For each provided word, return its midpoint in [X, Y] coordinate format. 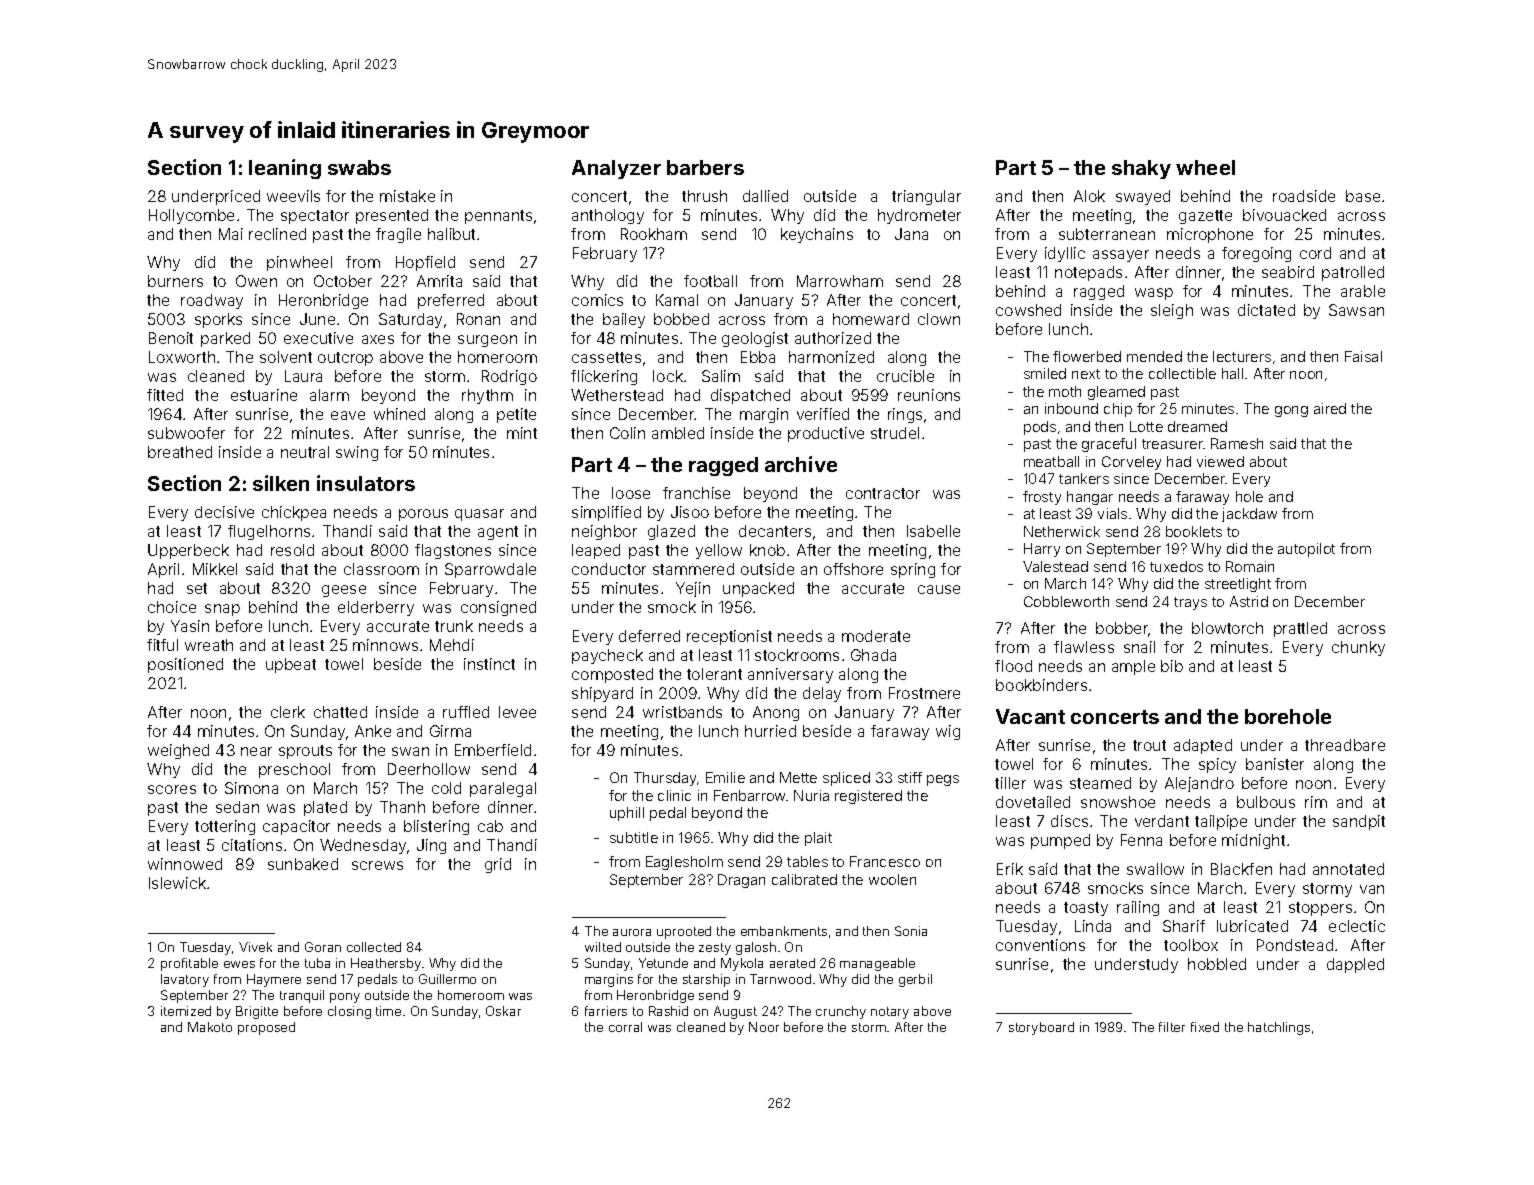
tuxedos [1176, 566]
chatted [340, 712]
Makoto [210, 1027]
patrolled [1353, 273]
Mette [798, 777]
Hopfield [425, 263]
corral [625, 1027]
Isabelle [933, 531]
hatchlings [1279, 1028]
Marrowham [840, 281]
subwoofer [186, 433]
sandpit [1359, 822]
